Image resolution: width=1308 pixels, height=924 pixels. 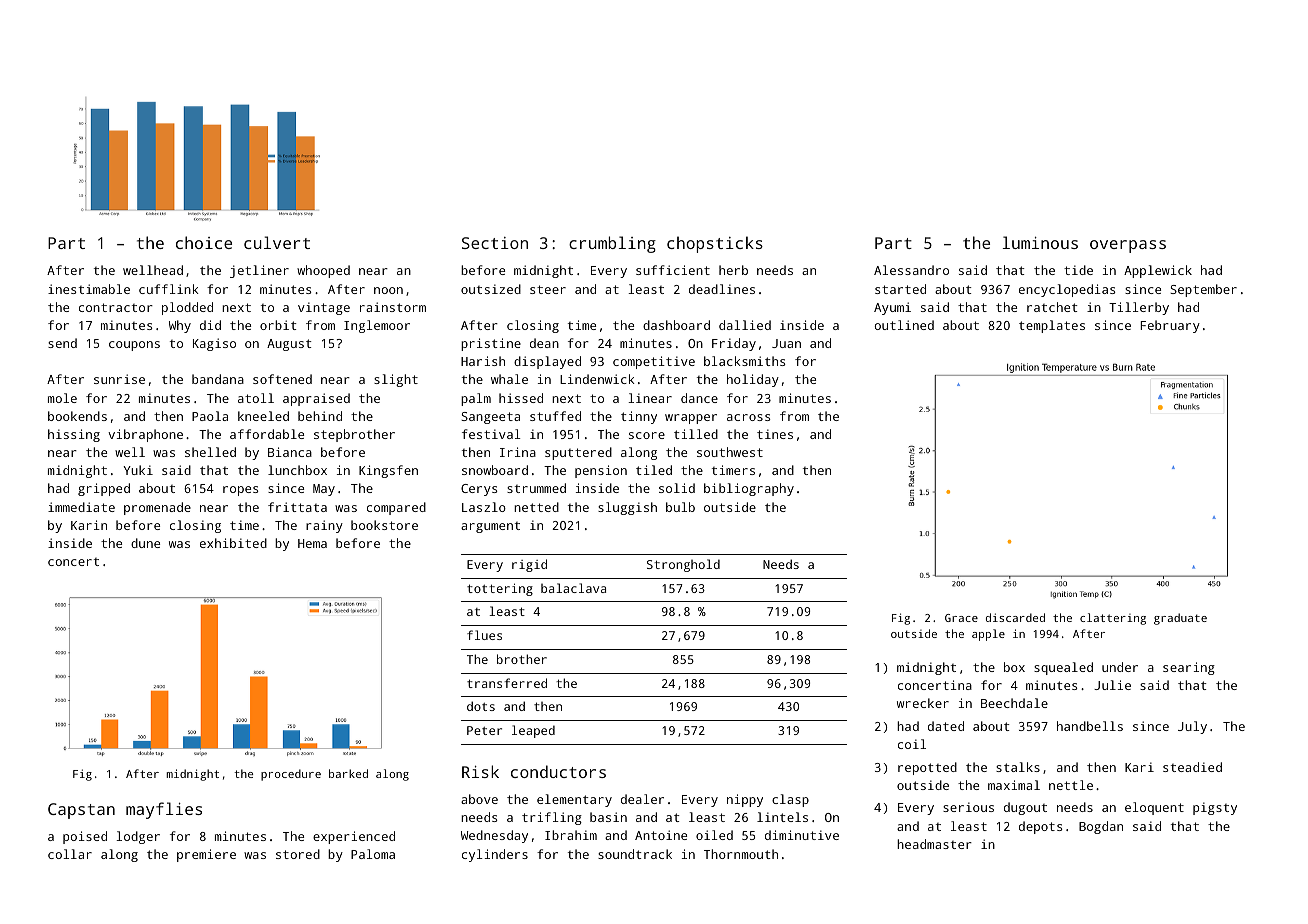 What do you see at coordinates (555, 416) in the document?
I see `stuffed` at bounding box center [555, 416].
